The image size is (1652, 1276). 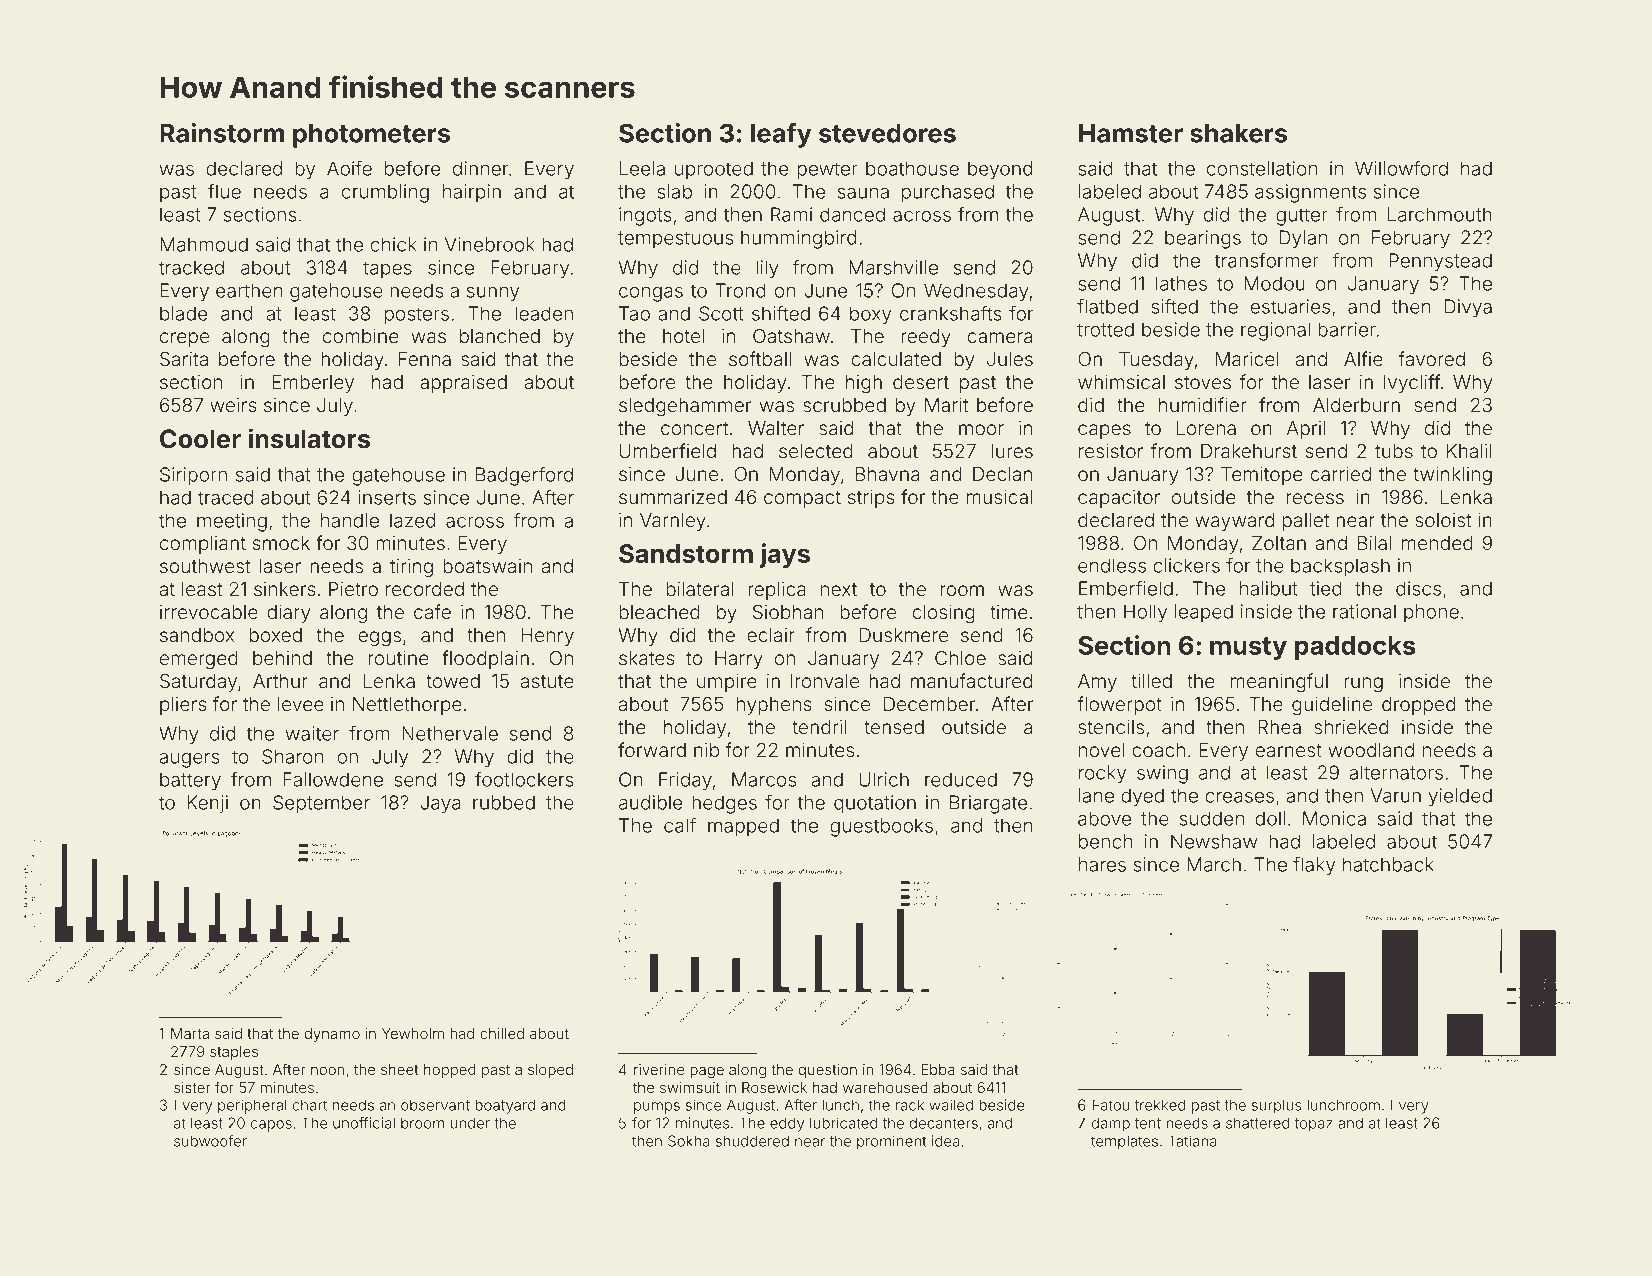 What do you see at coordinates (1203, 239) in the document?
I see `bearings` at bounding box center [1203, 239].
